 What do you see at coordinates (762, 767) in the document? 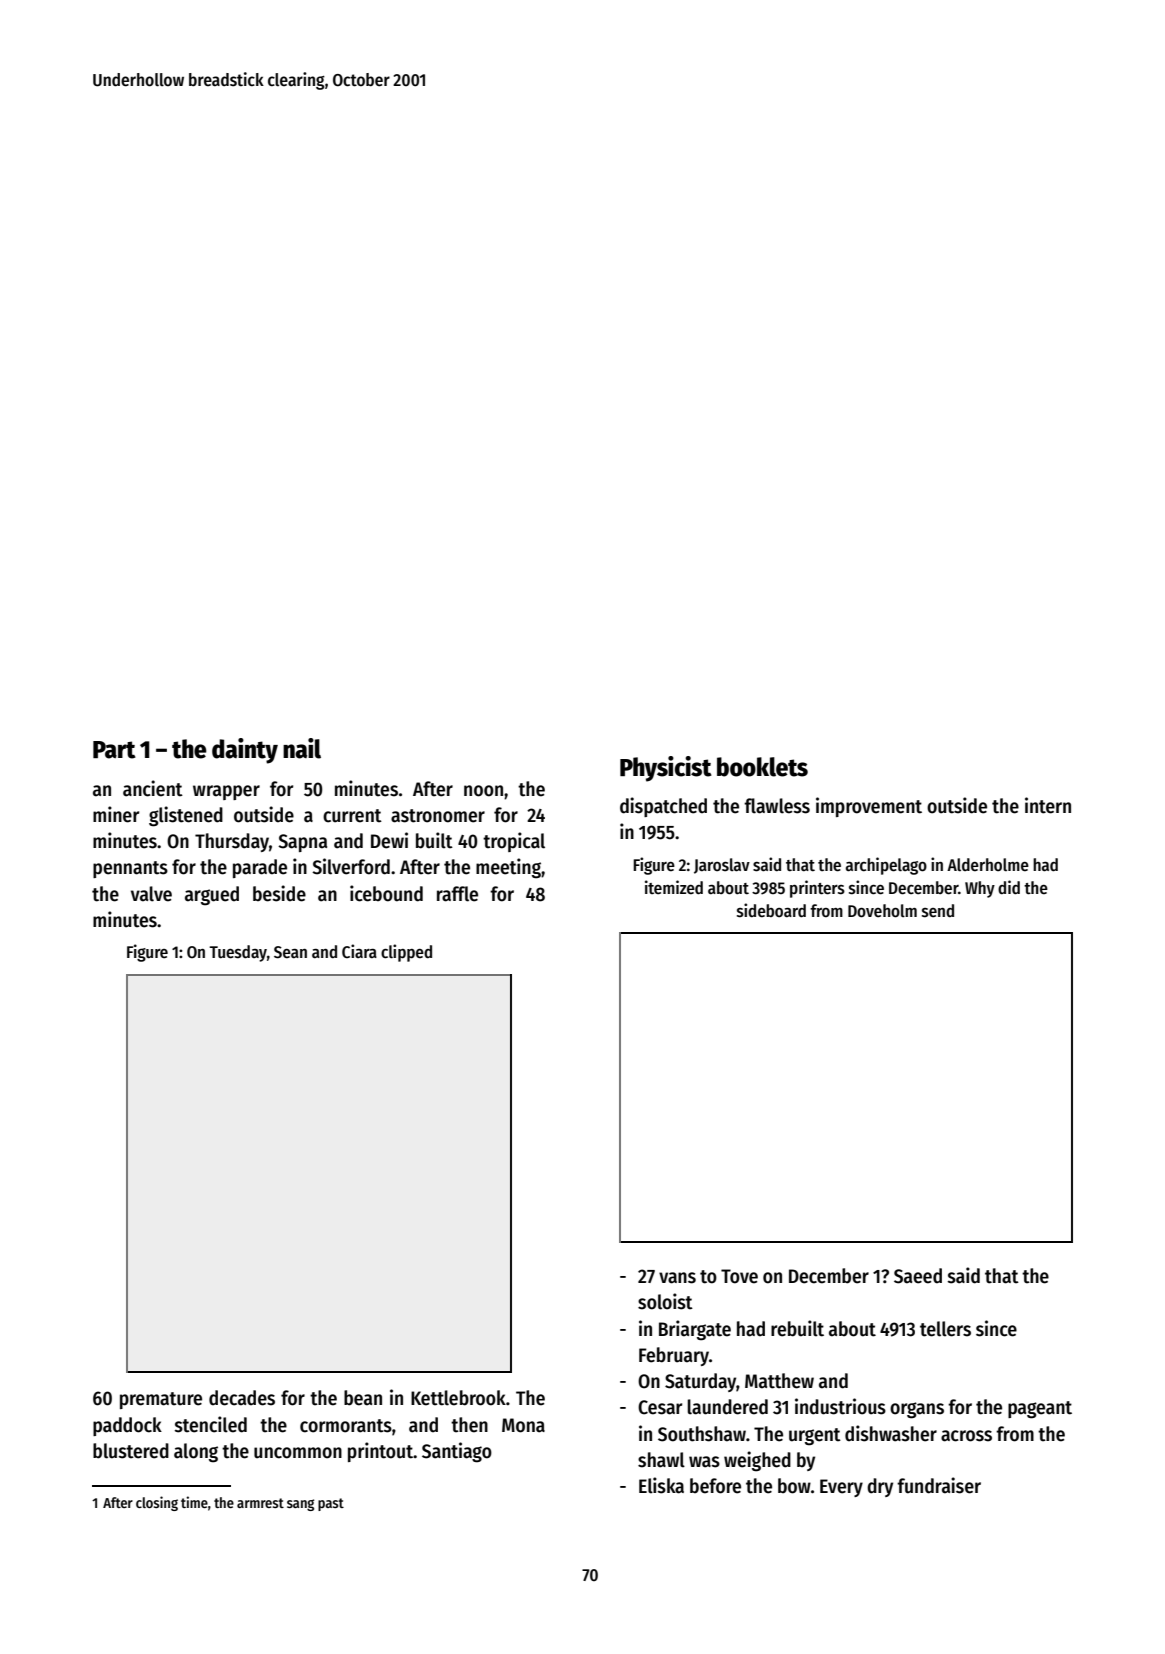
I see `booklets` at bounding box center [762, 767].
